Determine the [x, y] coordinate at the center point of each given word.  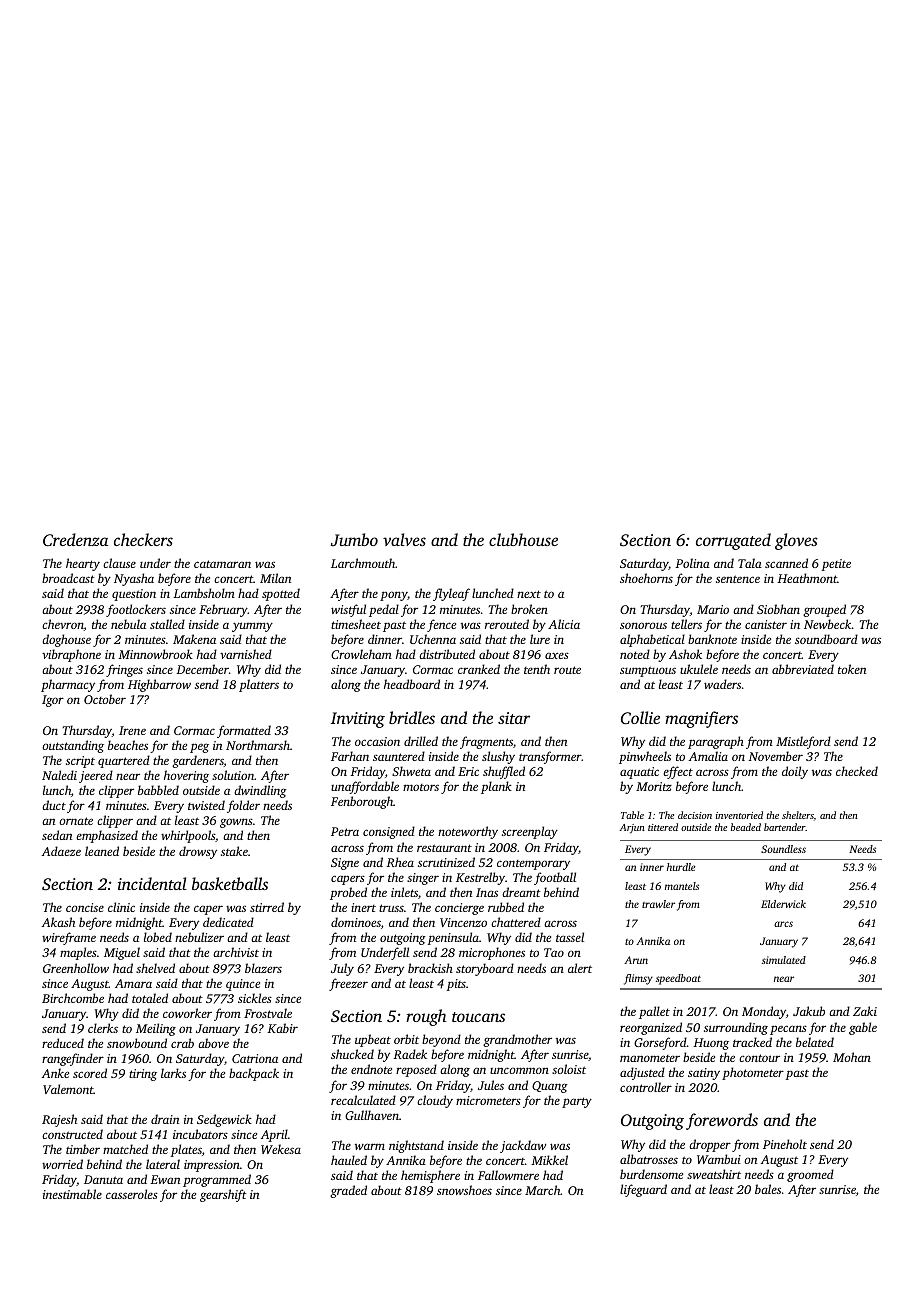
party [577, 1102]
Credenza [75, 540]
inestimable [72, 1194]
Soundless [783, 849]
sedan [57, 835]
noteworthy [468, 832]
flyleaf [451, 594]
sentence [738, 579]
